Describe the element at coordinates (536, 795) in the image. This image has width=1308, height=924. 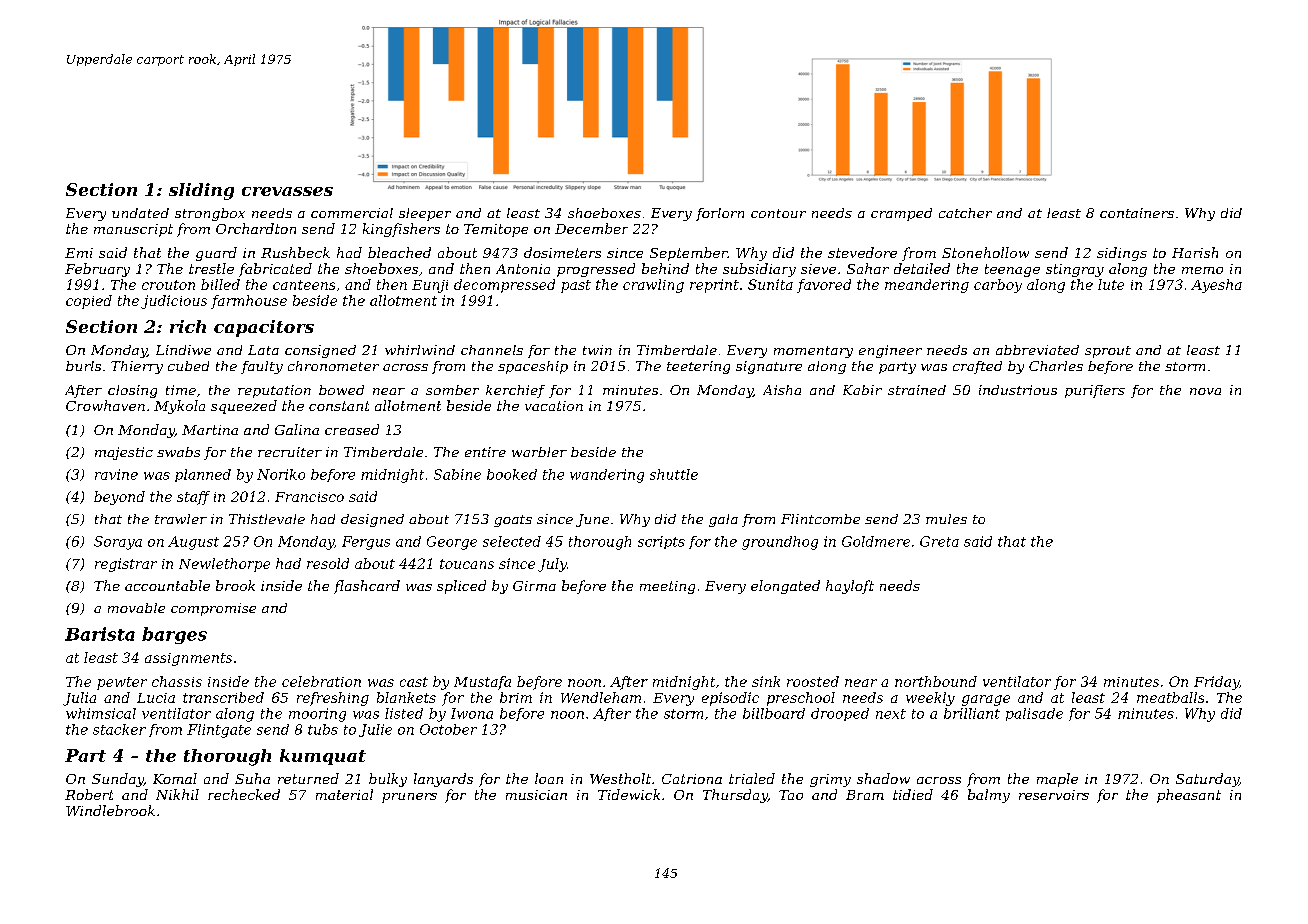
I see `musician` at that location.
